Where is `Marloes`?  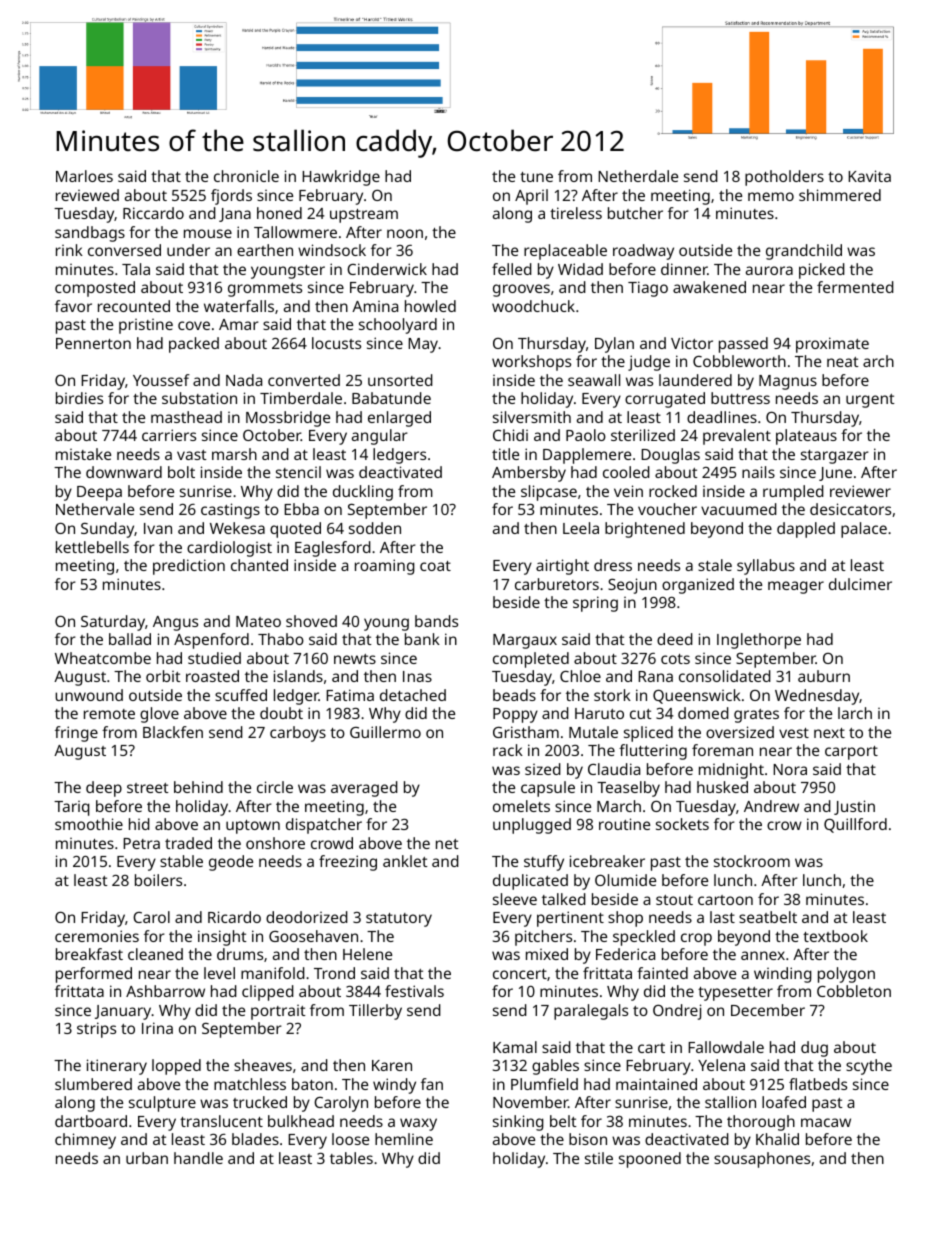 Marloes is located at coordinates (84, 176).
